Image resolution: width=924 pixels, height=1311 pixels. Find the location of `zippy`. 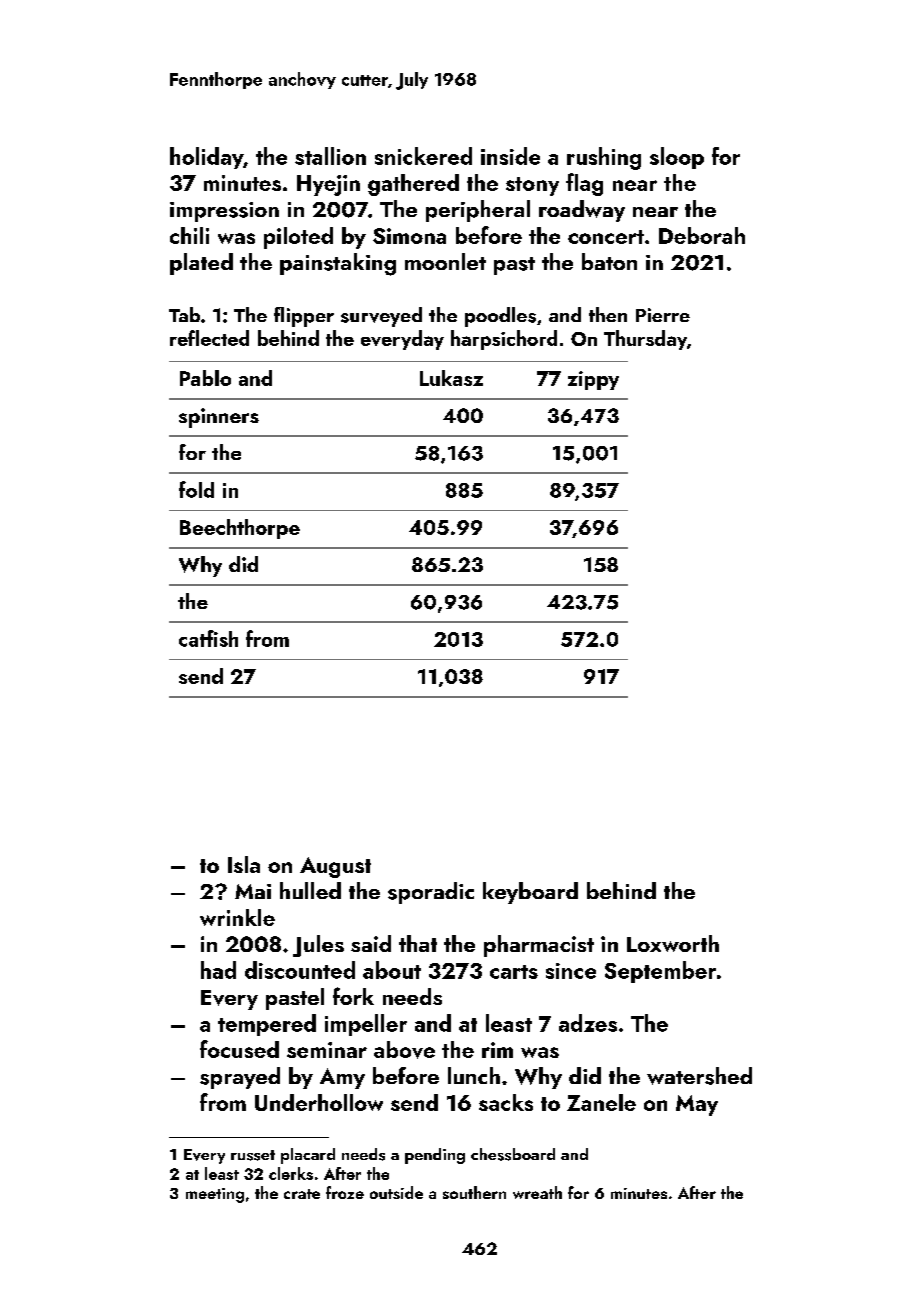

zippy is located at coordinates (593, 380).
